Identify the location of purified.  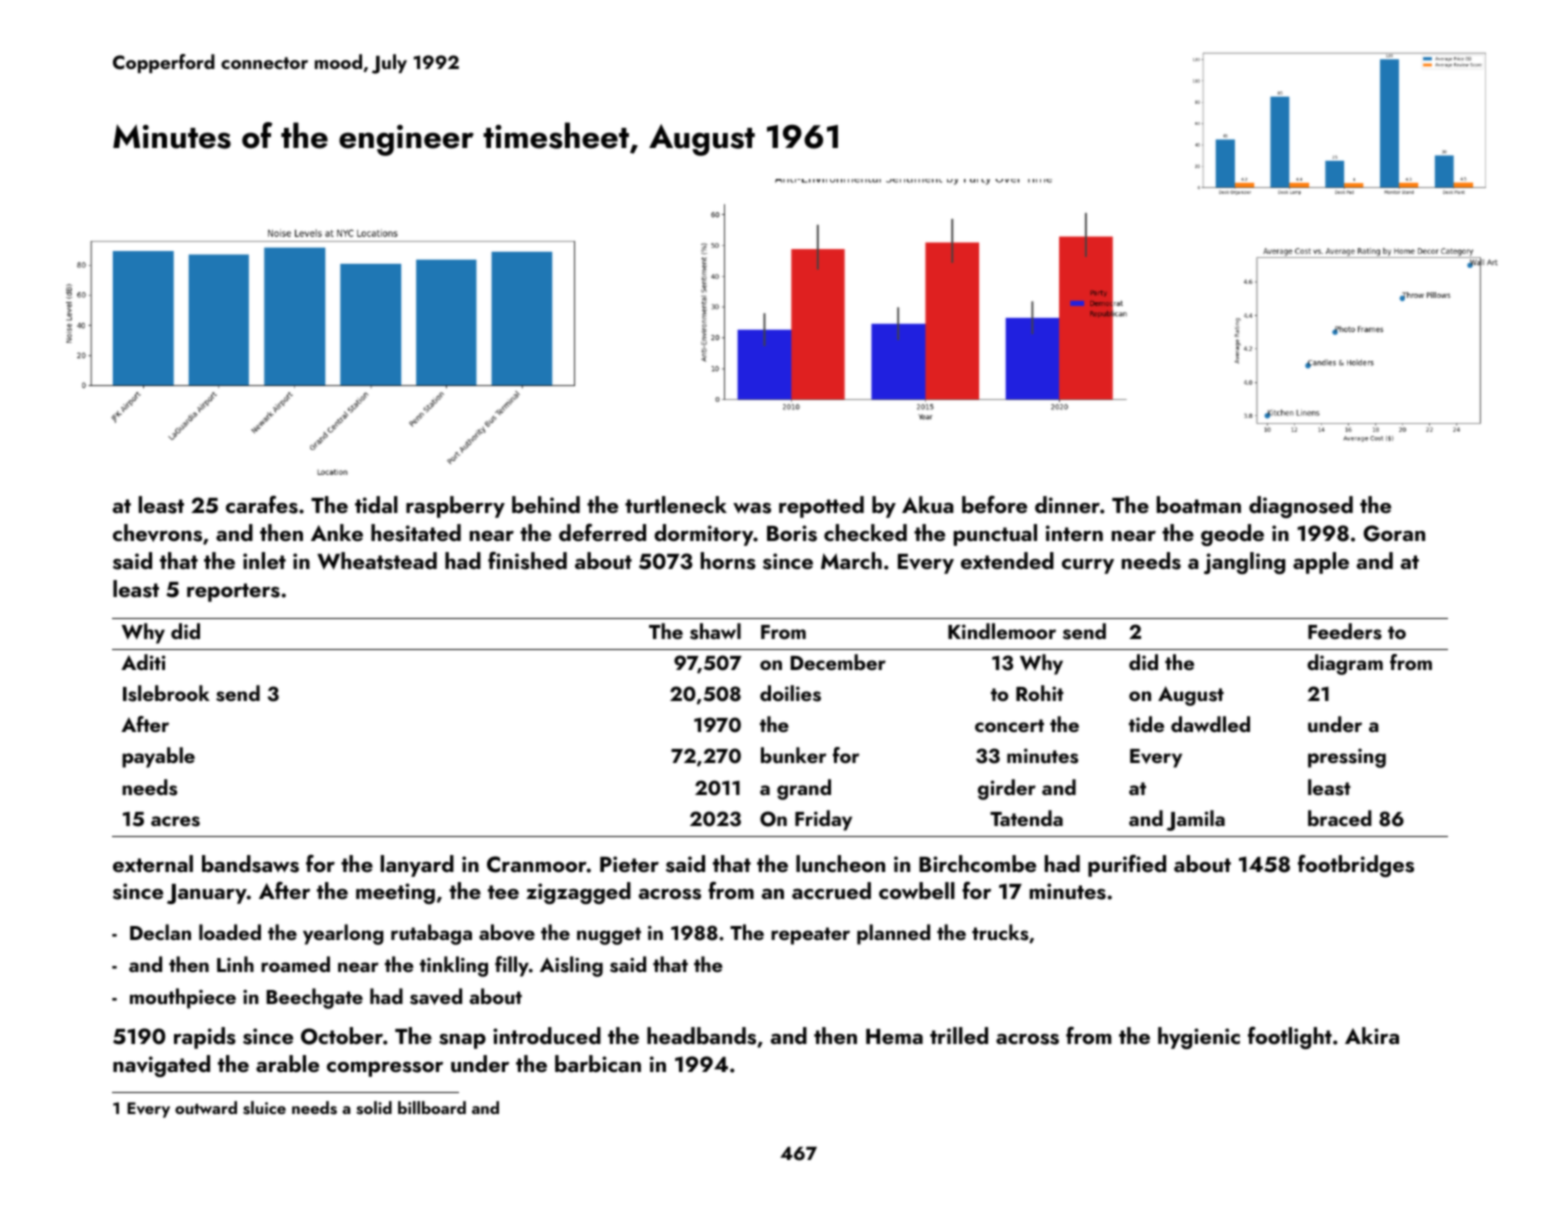
(1127, 865).
